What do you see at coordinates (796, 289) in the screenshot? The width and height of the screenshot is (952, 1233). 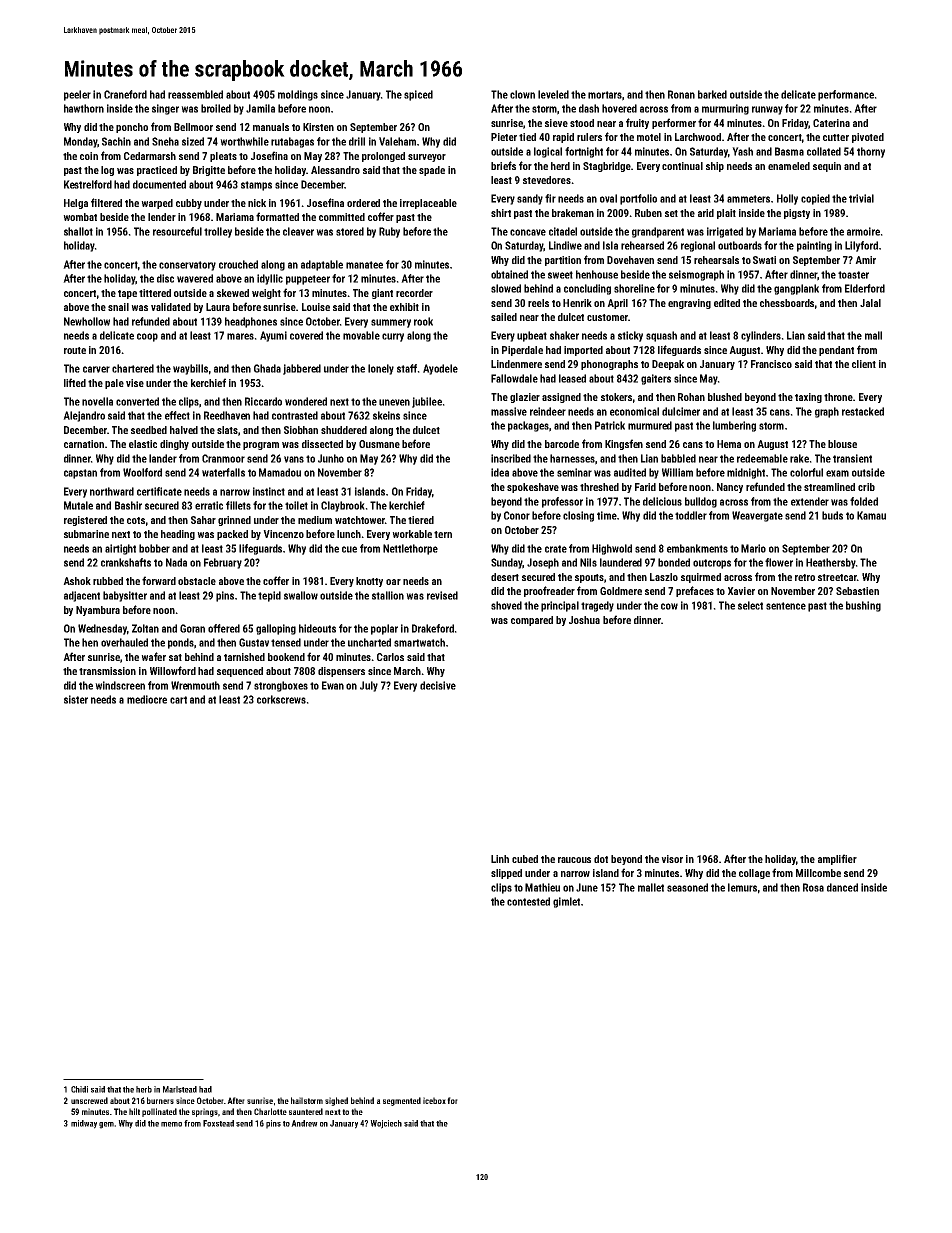 I see `gangplank` at bounding box center [796, 289].
